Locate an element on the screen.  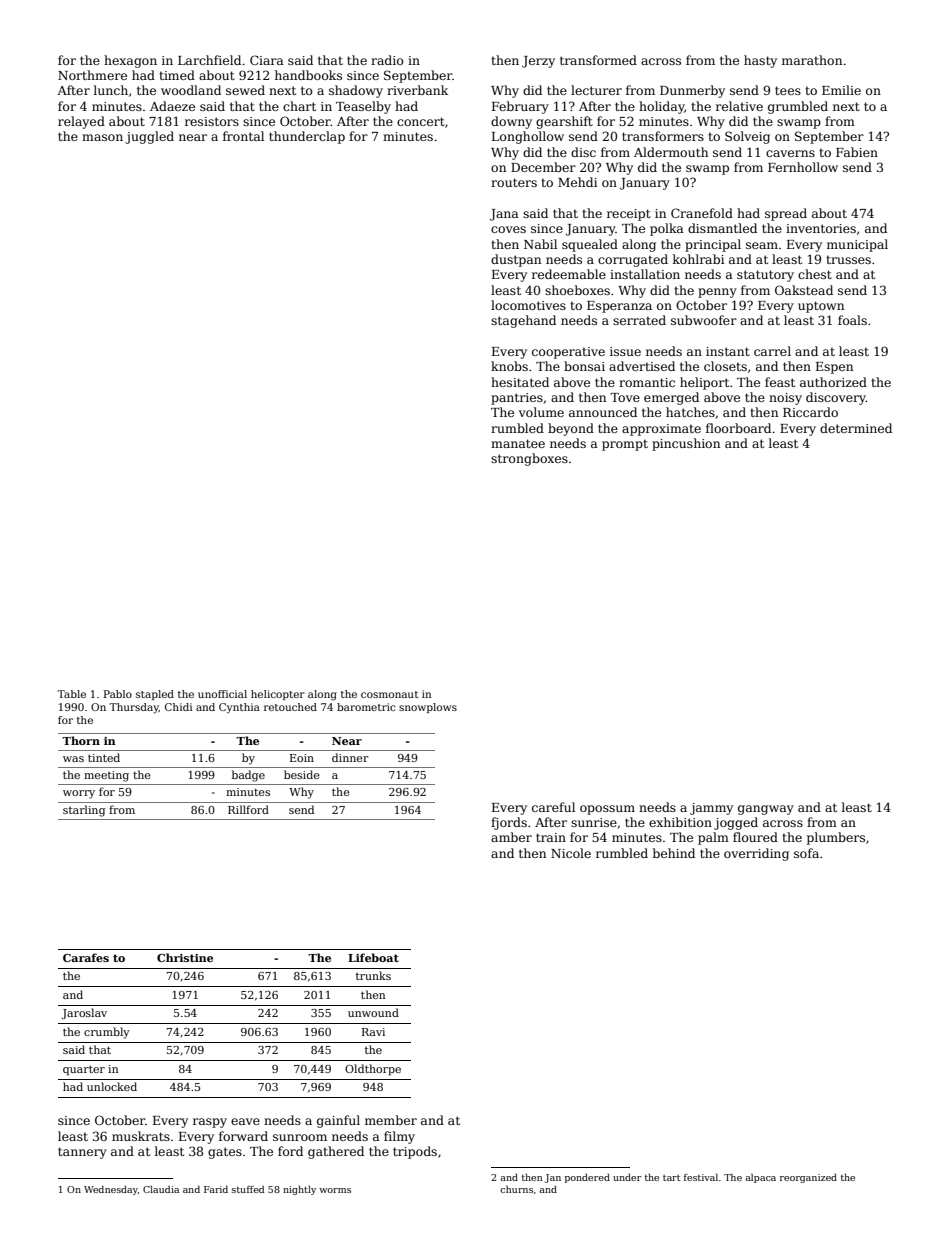
cooperative is located at coordinates (568, 353).
